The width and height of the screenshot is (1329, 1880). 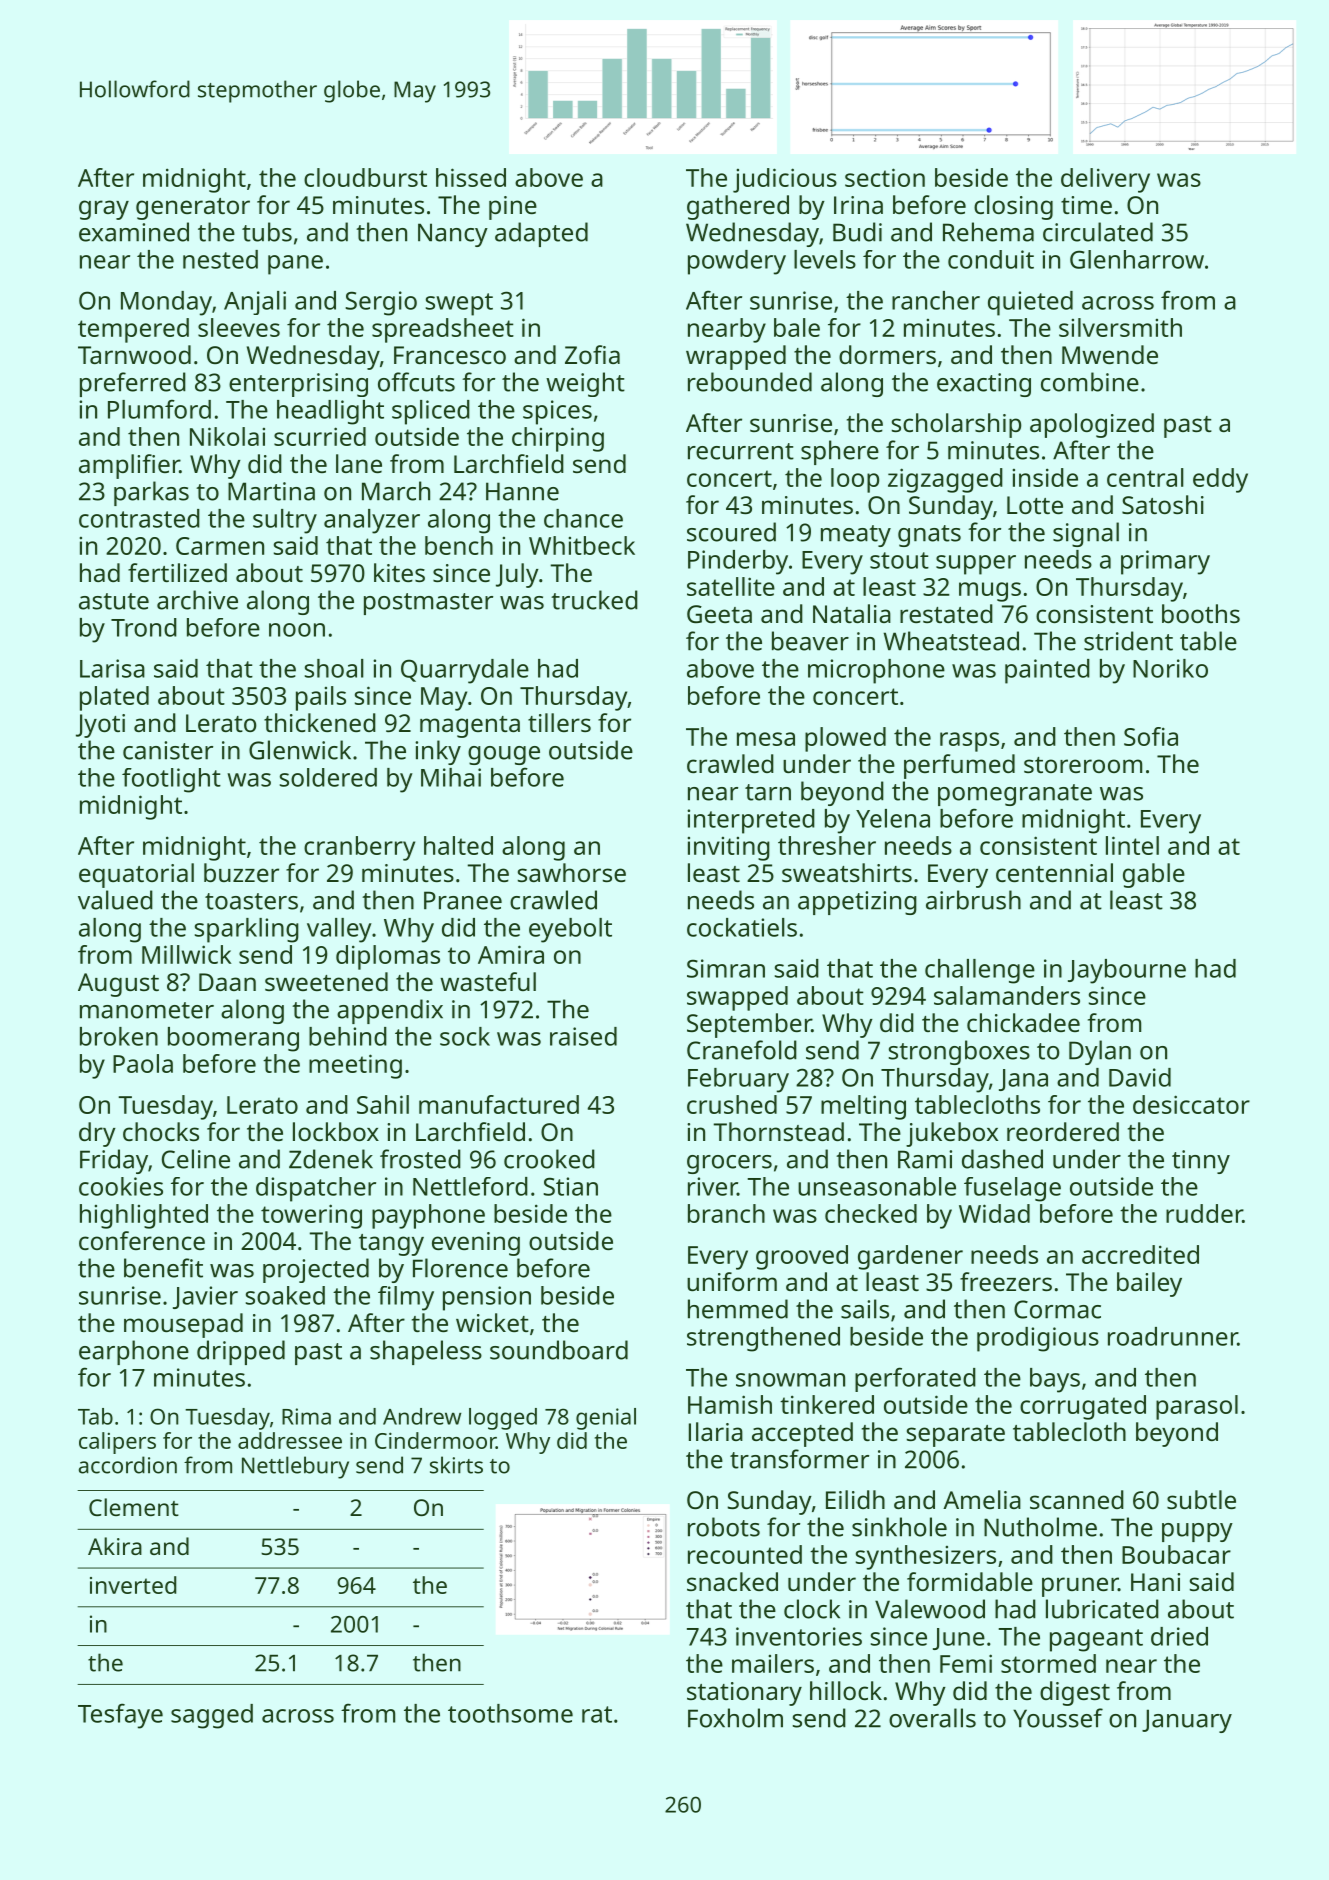 What do you see at coordinates (391, 1245) in the screenshot?
I see `tangy` at bounding box center [391, 1245].
